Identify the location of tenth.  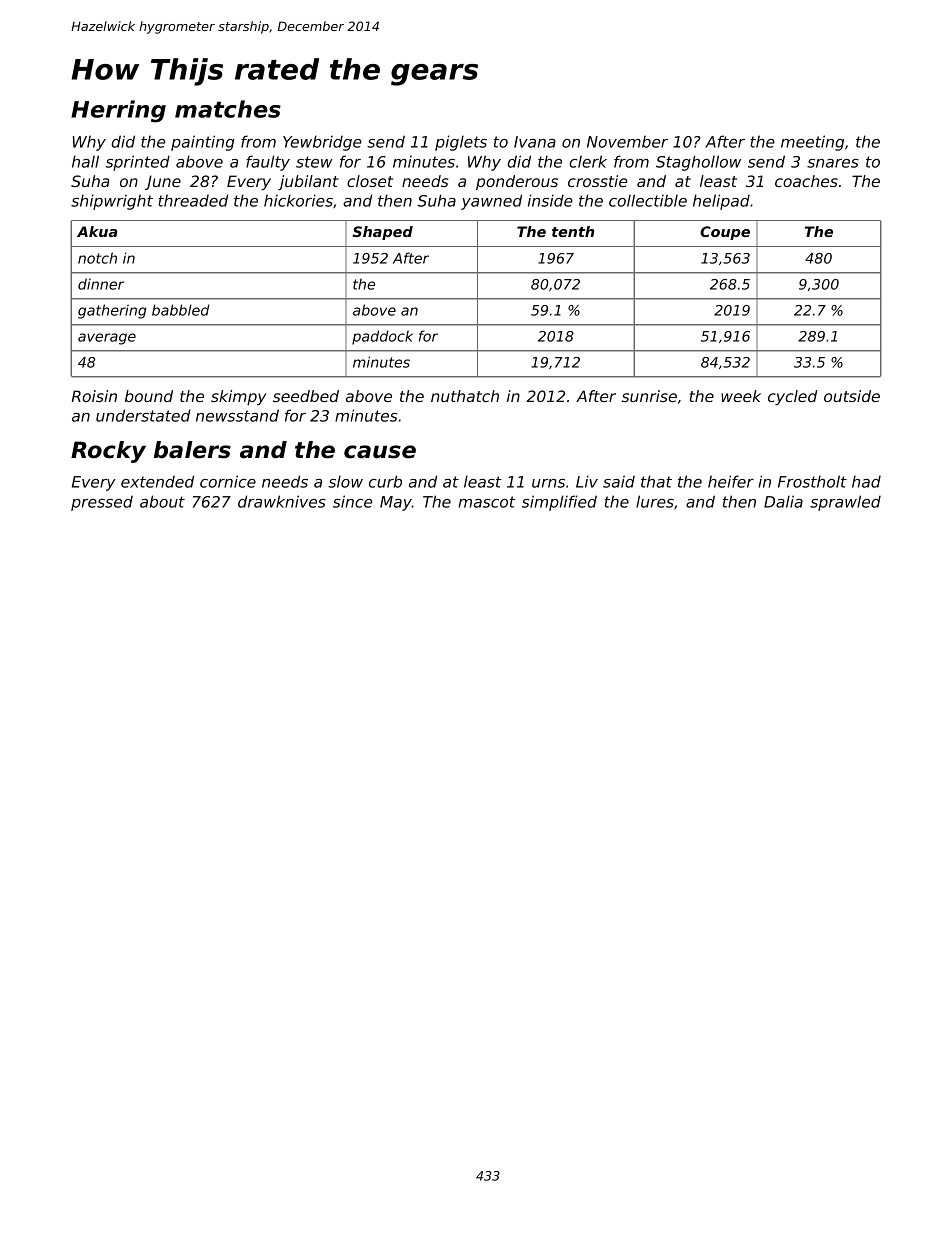
(573, 231).
